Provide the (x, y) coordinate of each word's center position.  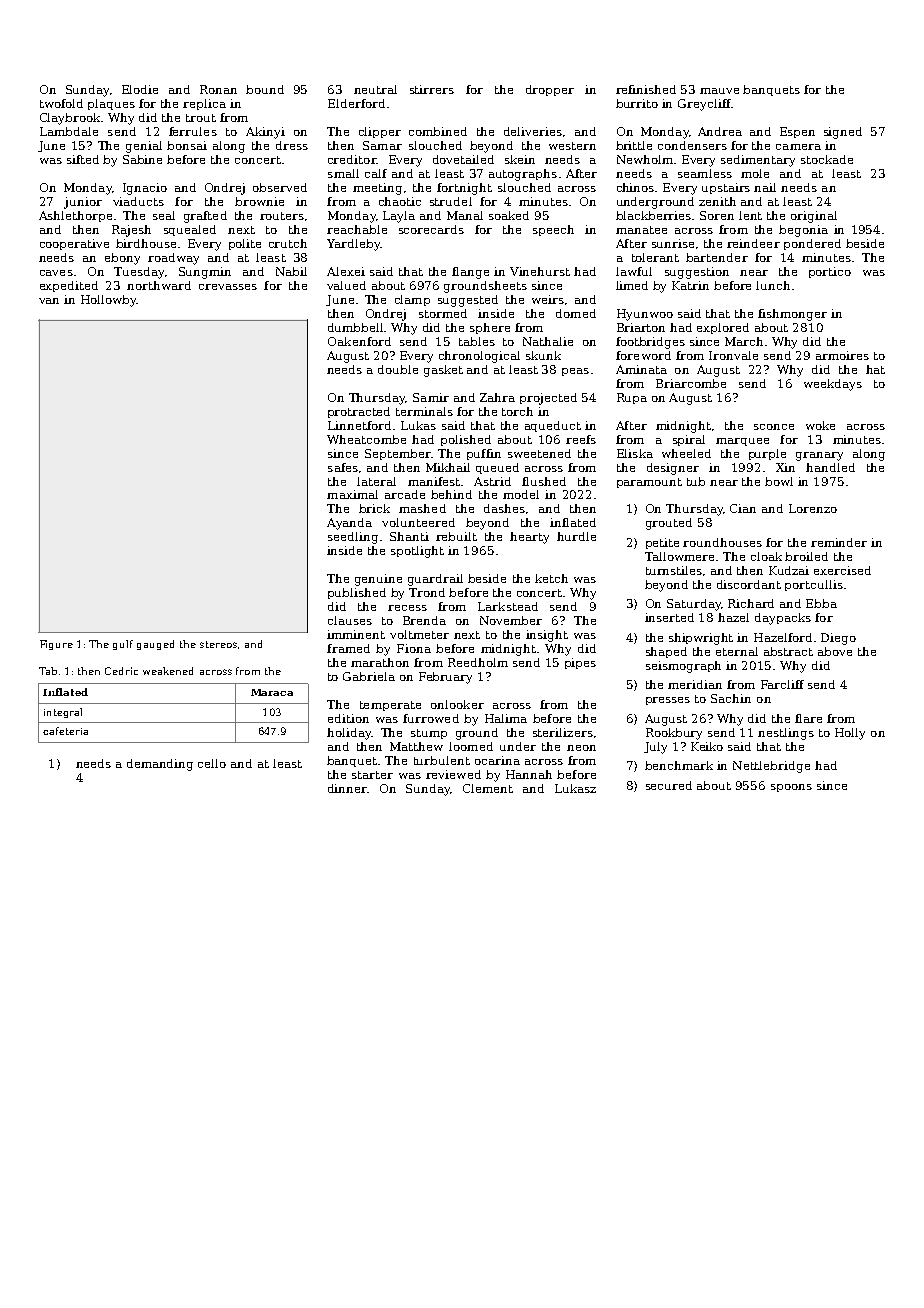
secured (669, 785)
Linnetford (359, 425)
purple (767, 454)
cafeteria (65, 731)
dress (292, 145)
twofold (61, 103)
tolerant (655, 257)
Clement (488, 788)
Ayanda (349, 524)
